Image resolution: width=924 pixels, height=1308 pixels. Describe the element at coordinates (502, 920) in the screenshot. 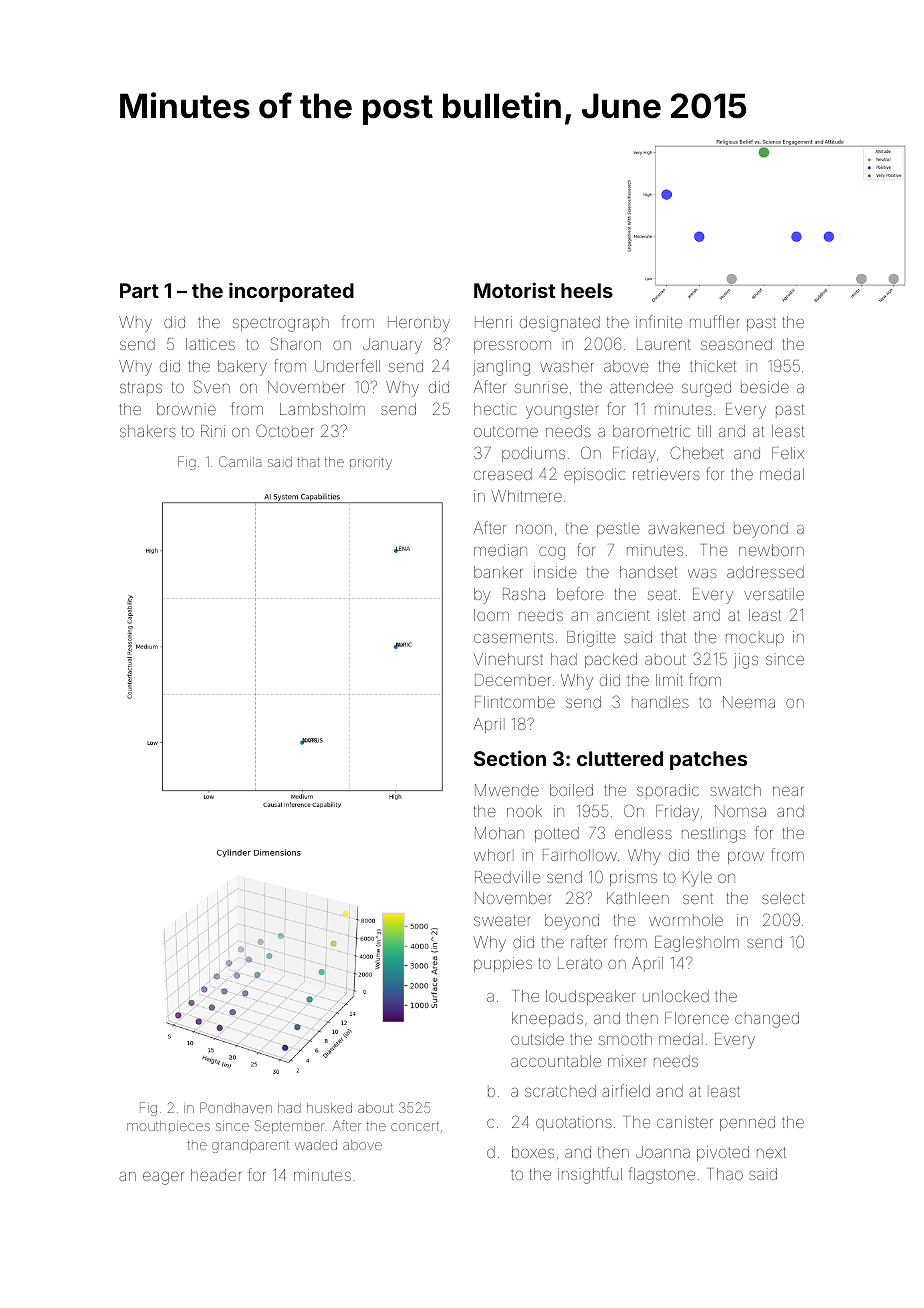

I see `sweater` at that location.
